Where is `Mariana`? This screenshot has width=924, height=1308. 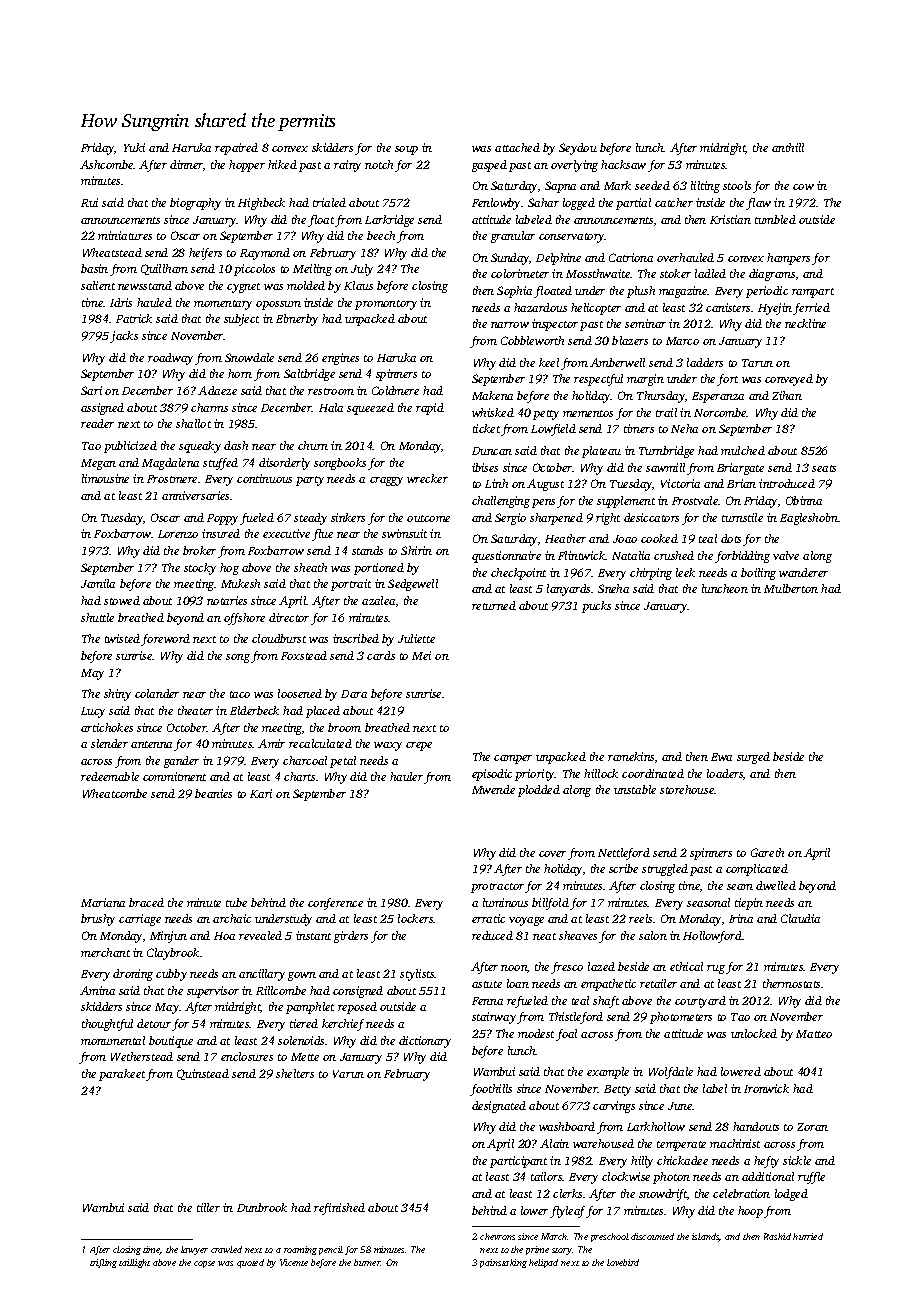 Mariana is located at coordinates (103, 902).
